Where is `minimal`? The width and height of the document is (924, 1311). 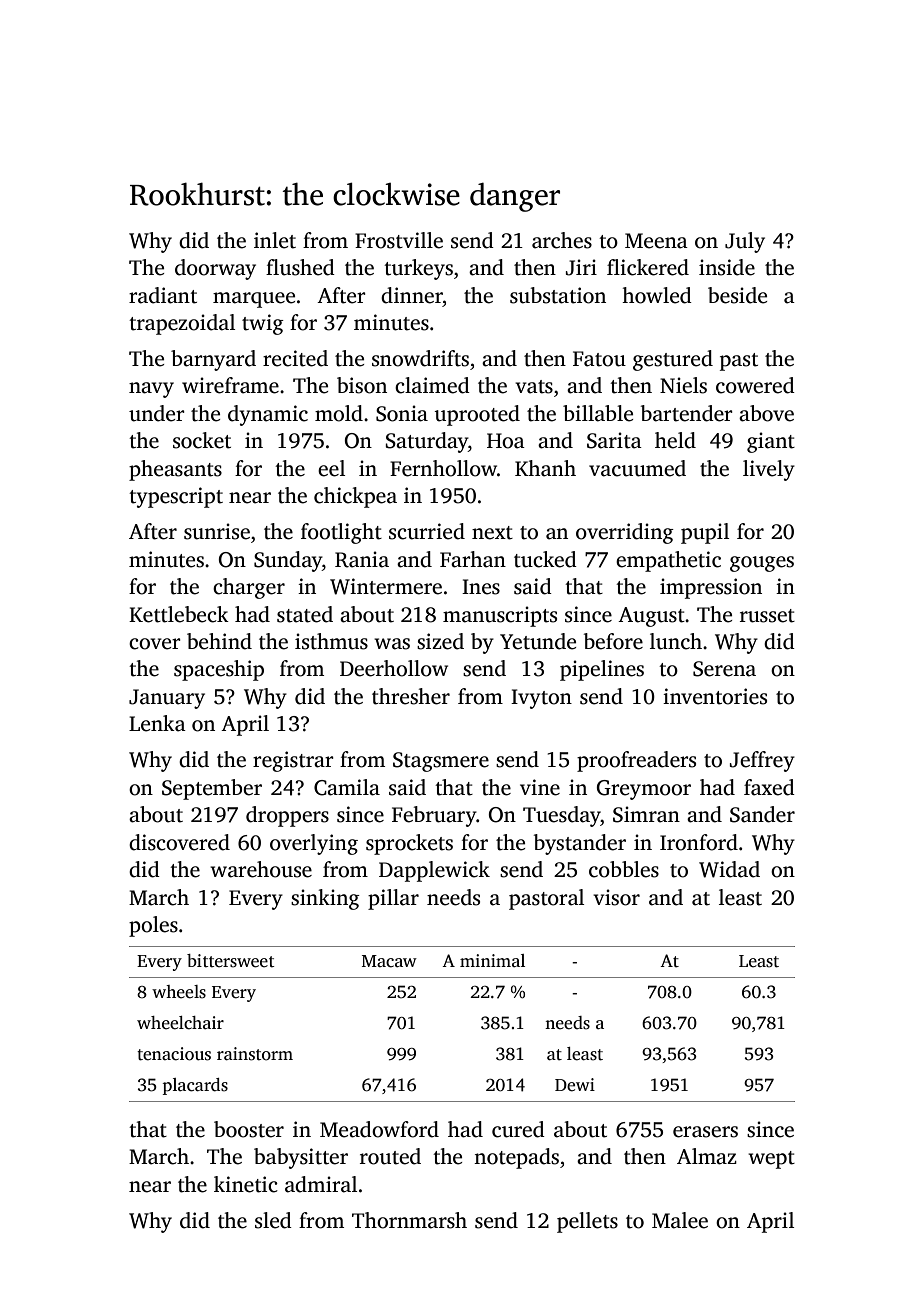 minimal is located at coordinates (492, 960).
